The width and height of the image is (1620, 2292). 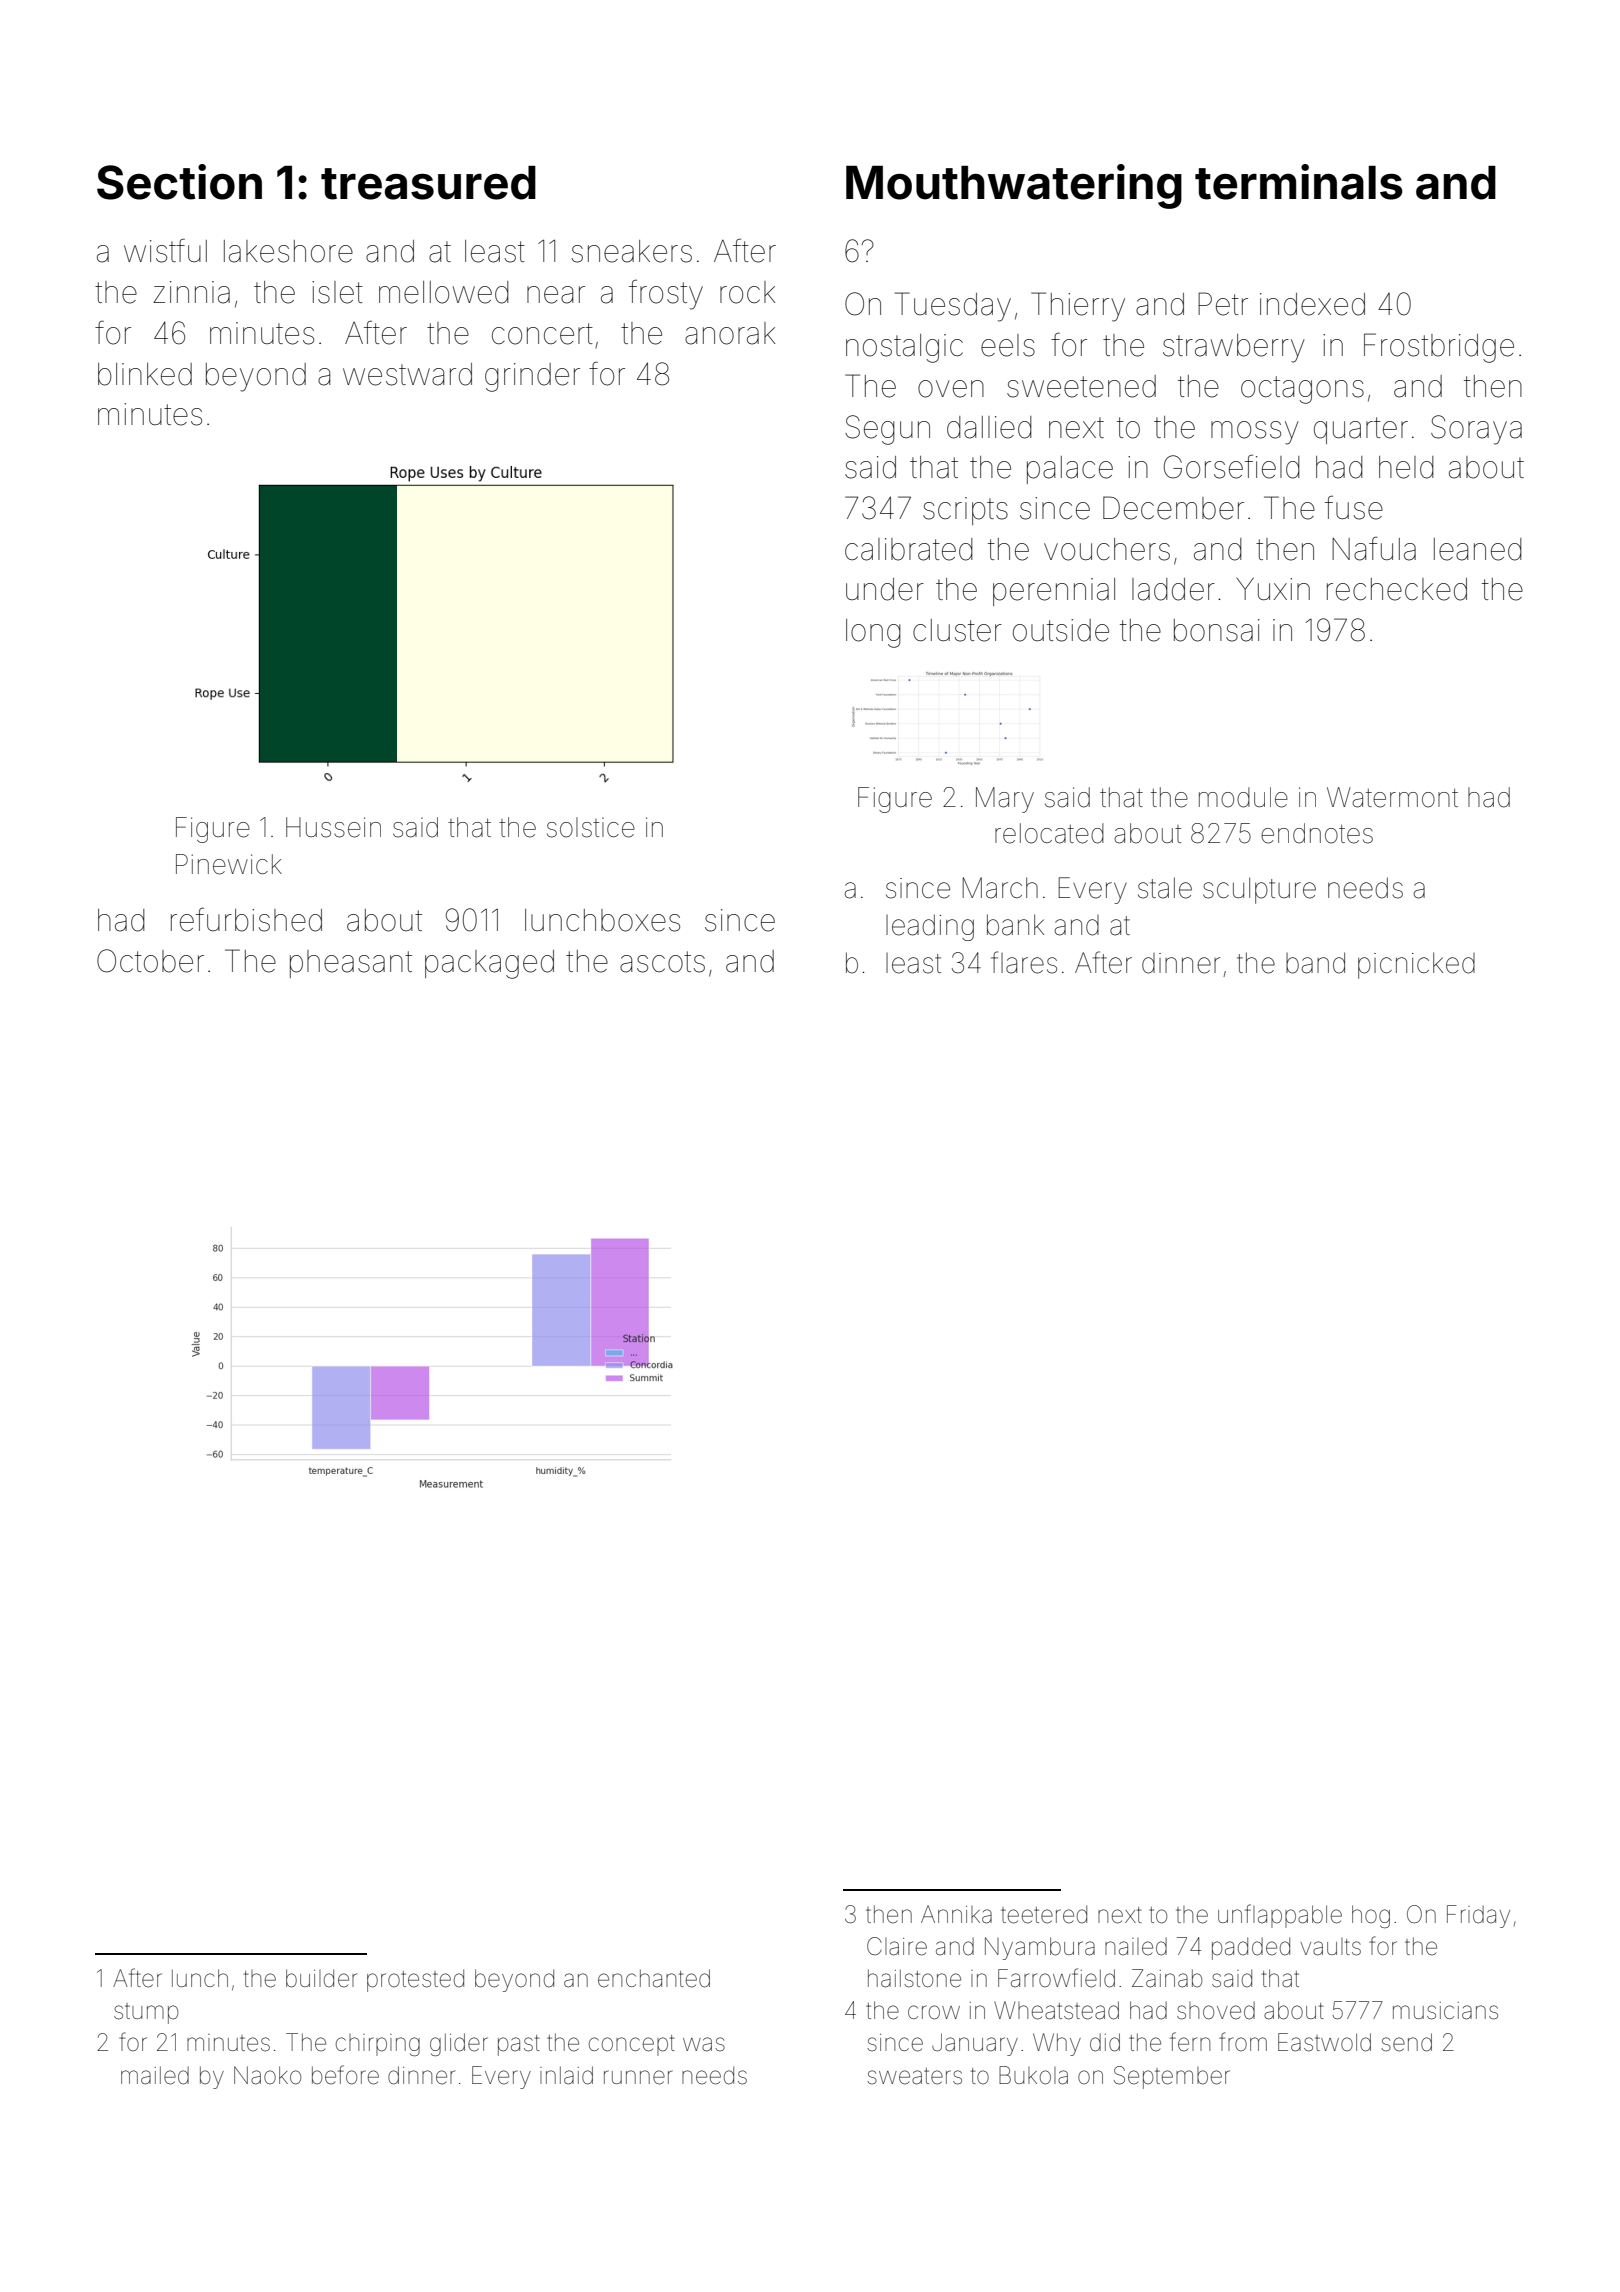 I want to click on pheasant, so click(x=351, y=964).
